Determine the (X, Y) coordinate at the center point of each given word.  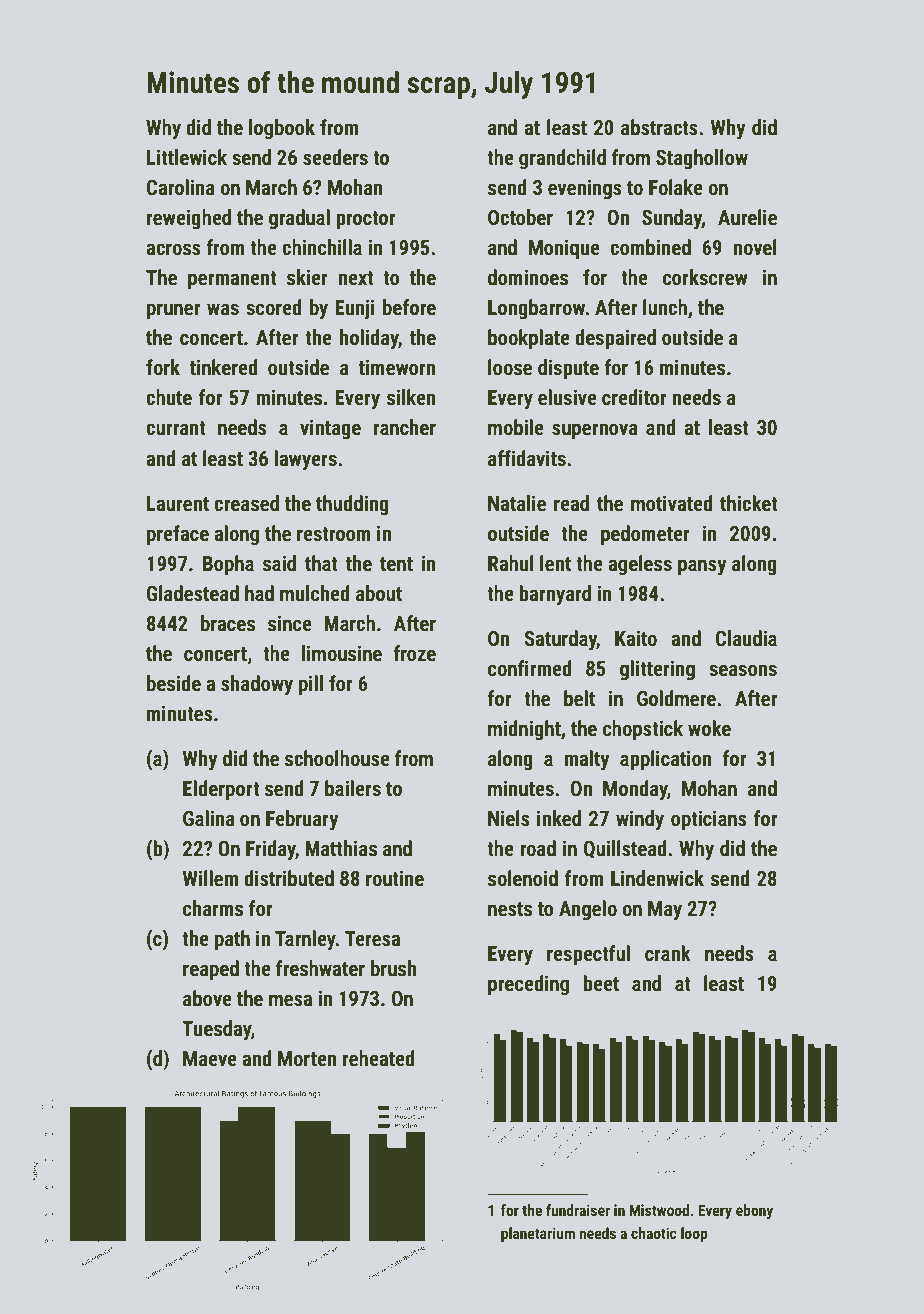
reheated (379, 1058)
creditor (634, 397)
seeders (335, 157)
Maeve (210, 1059)
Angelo (588, 910)
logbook (282, 129)
